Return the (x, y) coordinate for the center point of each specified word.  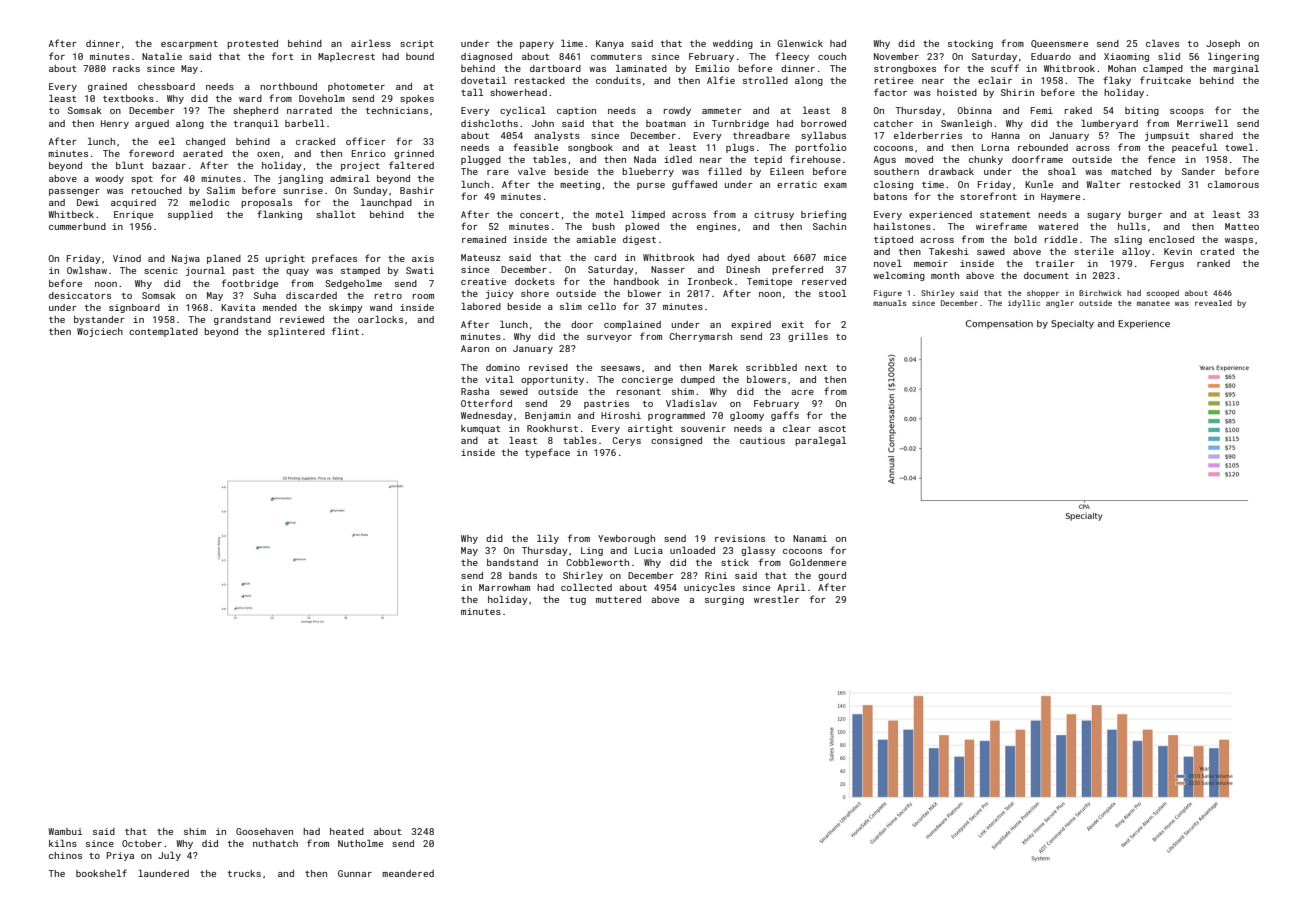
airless (371, 43)
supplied (190, 215)
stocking (970, 44)
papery (537, 45)
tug (578, 601)
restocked (1155, 184)
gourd (832, 576)
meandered (408, 873)
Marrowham (504, 587)
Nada (645, 159)
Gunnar (355, 873)
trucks (244, 873)
